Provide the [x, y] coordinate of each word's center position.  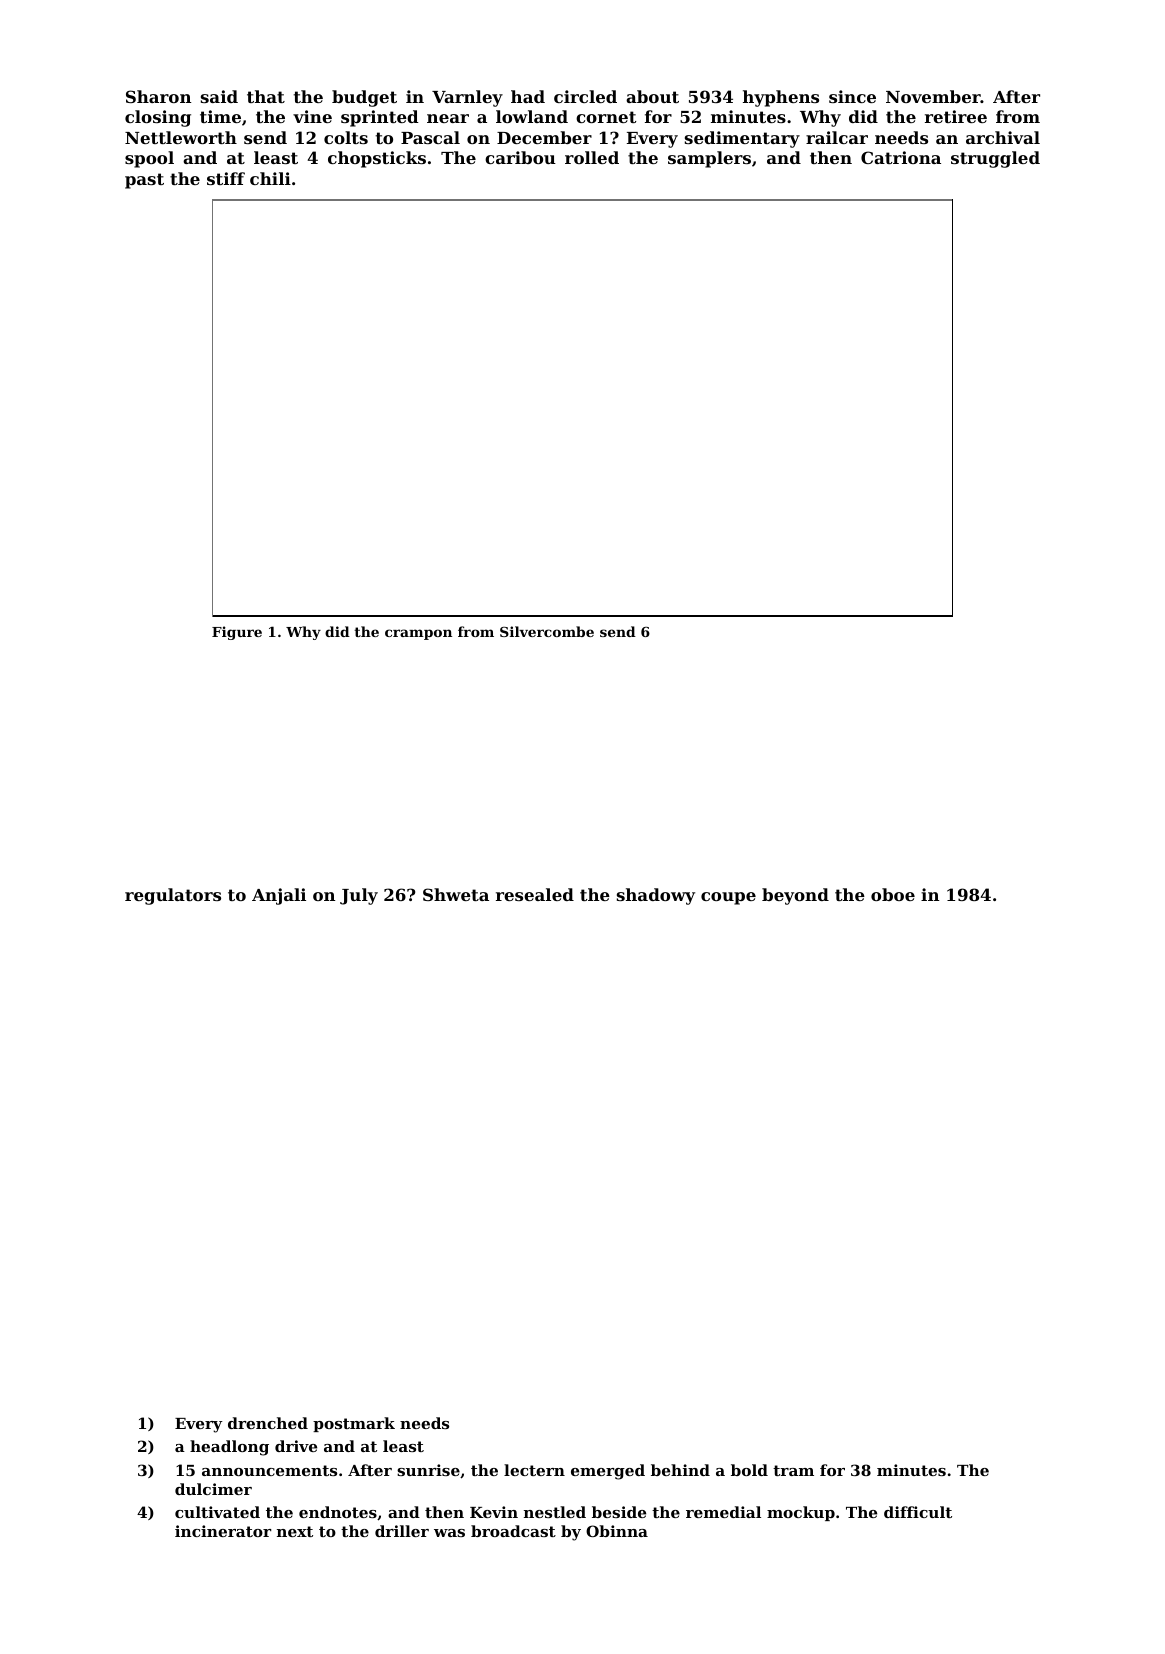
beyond [795, 896]
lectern [534, 1470]
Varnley [467, 98]
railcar [837, 137]
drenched [268, 1423]
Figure [237, 633]
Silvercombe [547, 631]
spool [149, 159]
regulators [173, 896]
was [449, 1533]
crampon [418, 634]
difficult [918, 1512]
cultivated [217, 1512]
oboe [893, 894]
